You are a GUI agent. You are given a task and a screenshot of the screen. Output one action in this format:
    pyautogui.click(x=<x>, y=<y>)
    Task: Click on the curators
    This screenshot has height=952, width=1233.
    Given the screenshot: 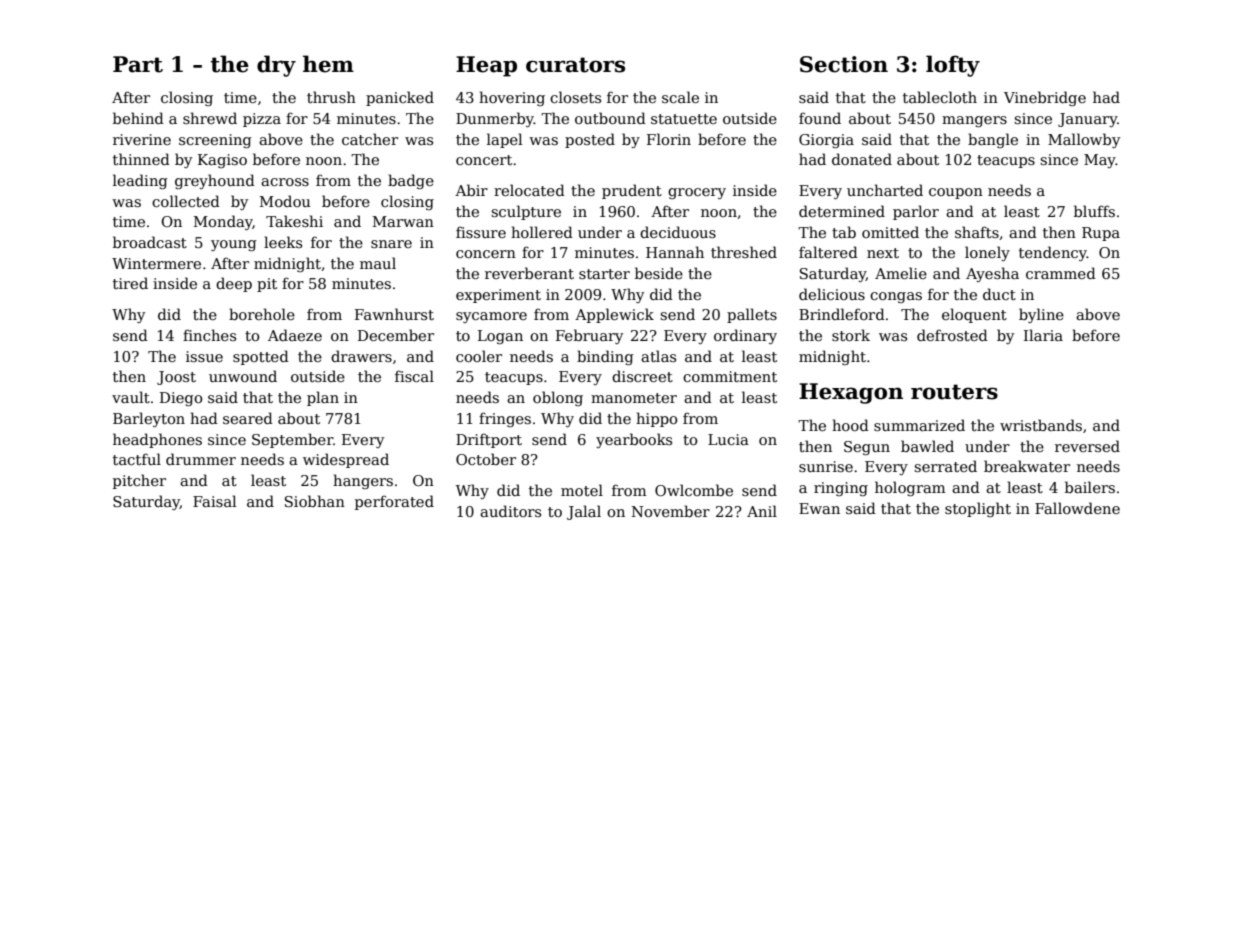 What is the action you would take?
    pyautogui.click(x=575, y=65)
